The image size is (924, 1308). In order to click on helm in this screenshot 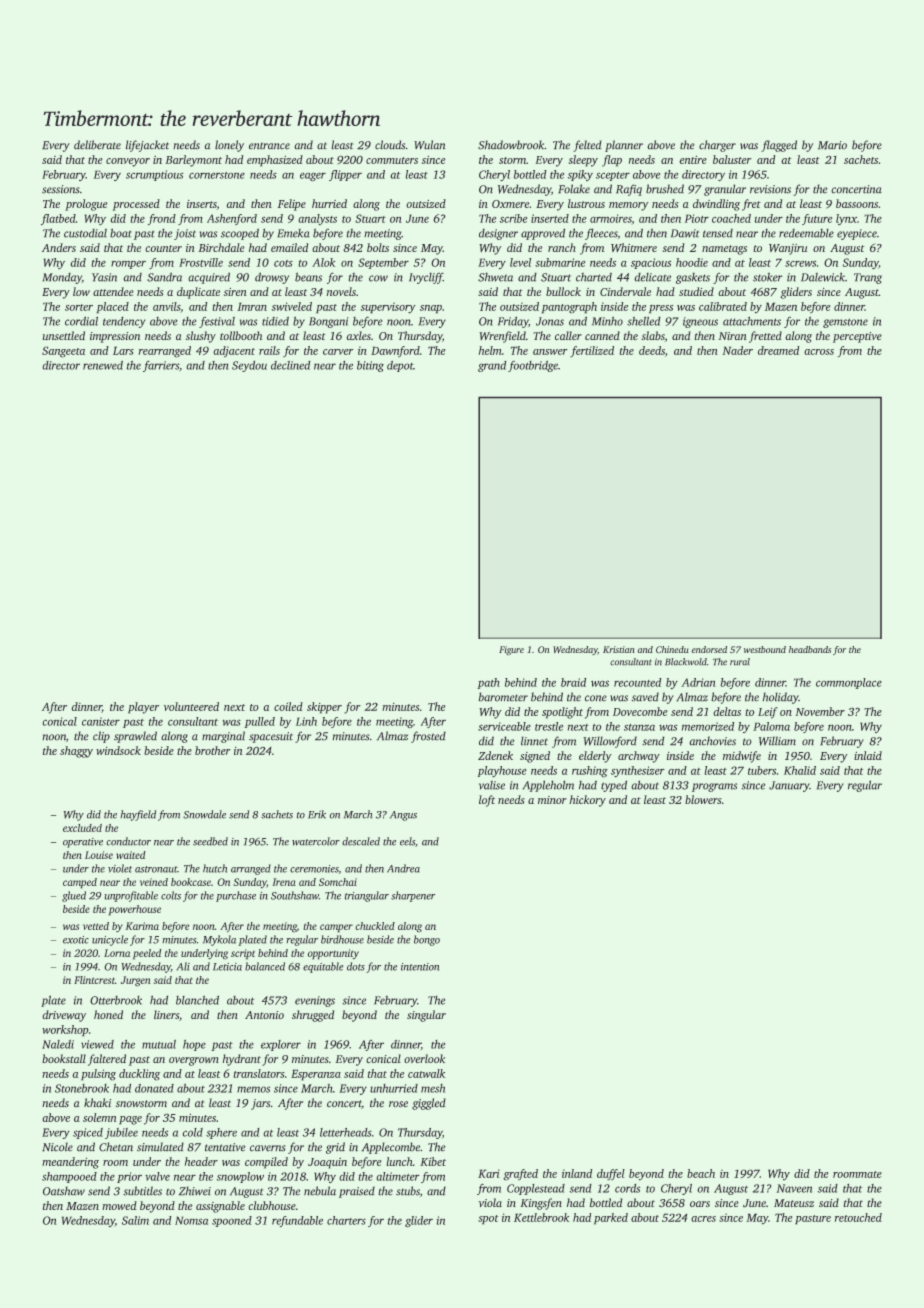, I will do `click(490, 350)`.
